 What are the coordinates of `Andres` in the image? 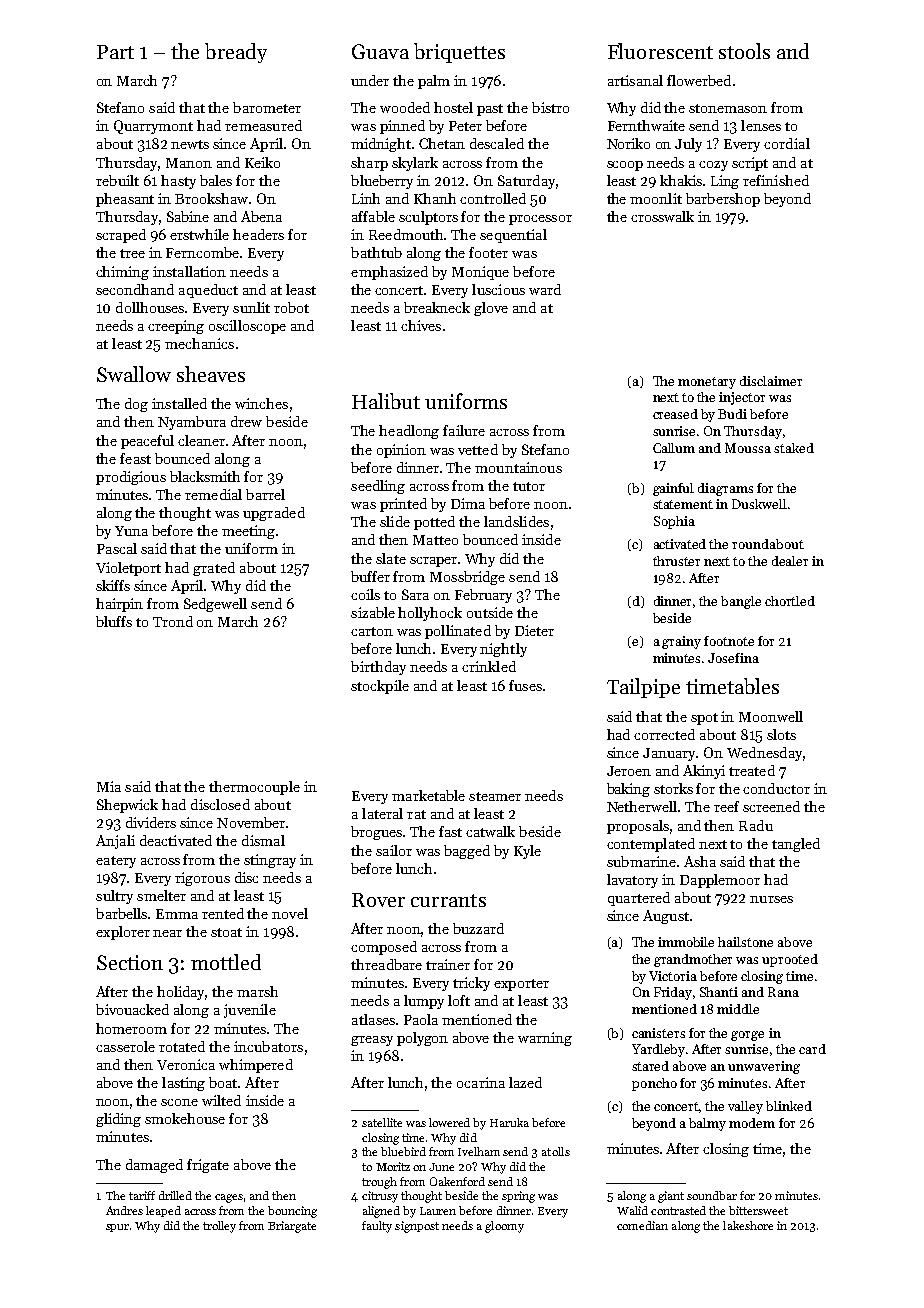 It's located at (124, 1210).
